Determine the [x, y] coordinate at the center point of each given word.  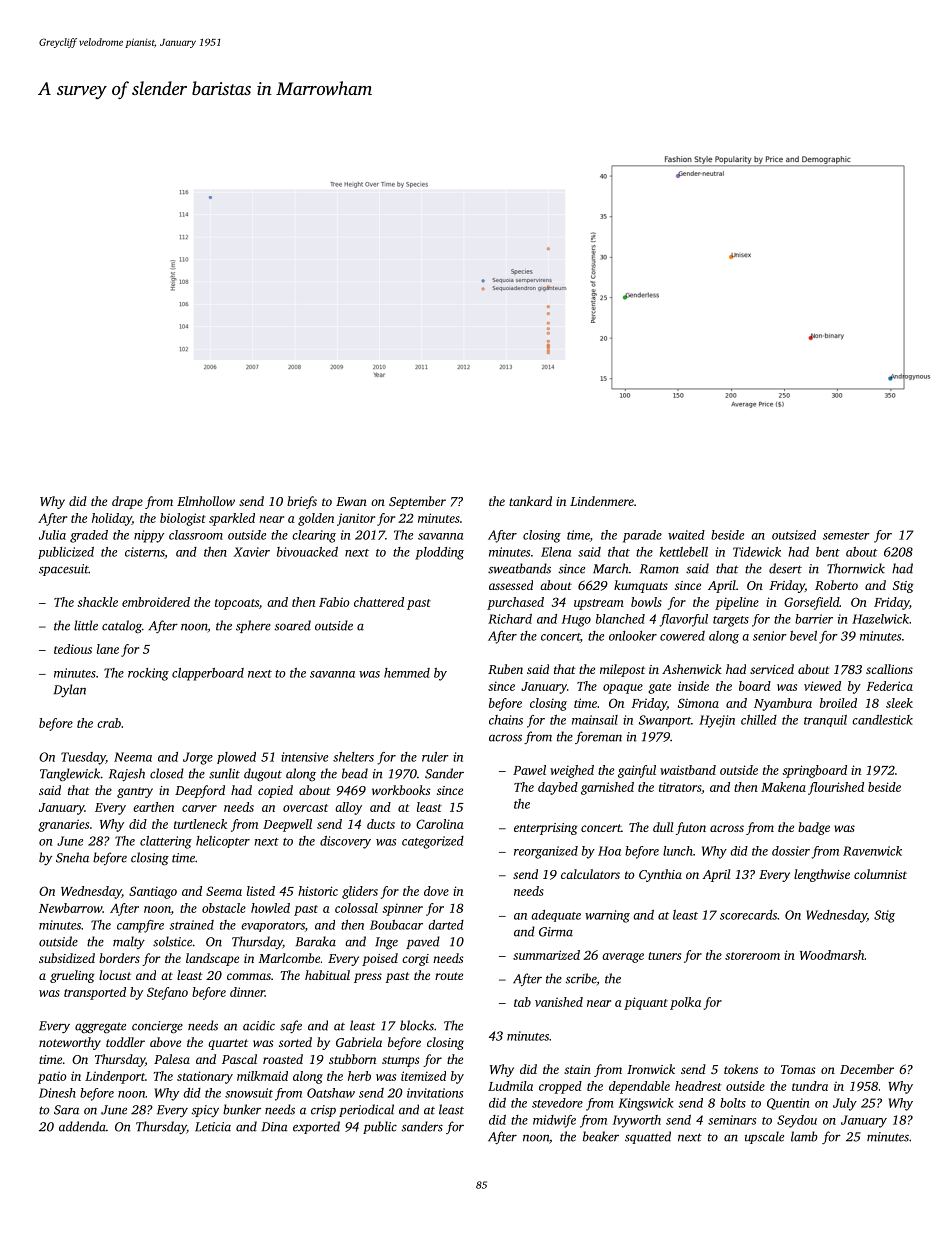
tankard [530, 501]
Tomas [798, 1069]
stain [577, 1069]
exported [316, 1127]
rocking [148, 674]
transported [95, 993]
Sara [66, 1110]
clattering [166, 842]
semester [846, 536]
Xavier [251, 552]
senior [770, 636]
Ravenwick [872, 851]
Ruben [505, 669]
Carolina [440, 824]
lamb [804, 1136]
